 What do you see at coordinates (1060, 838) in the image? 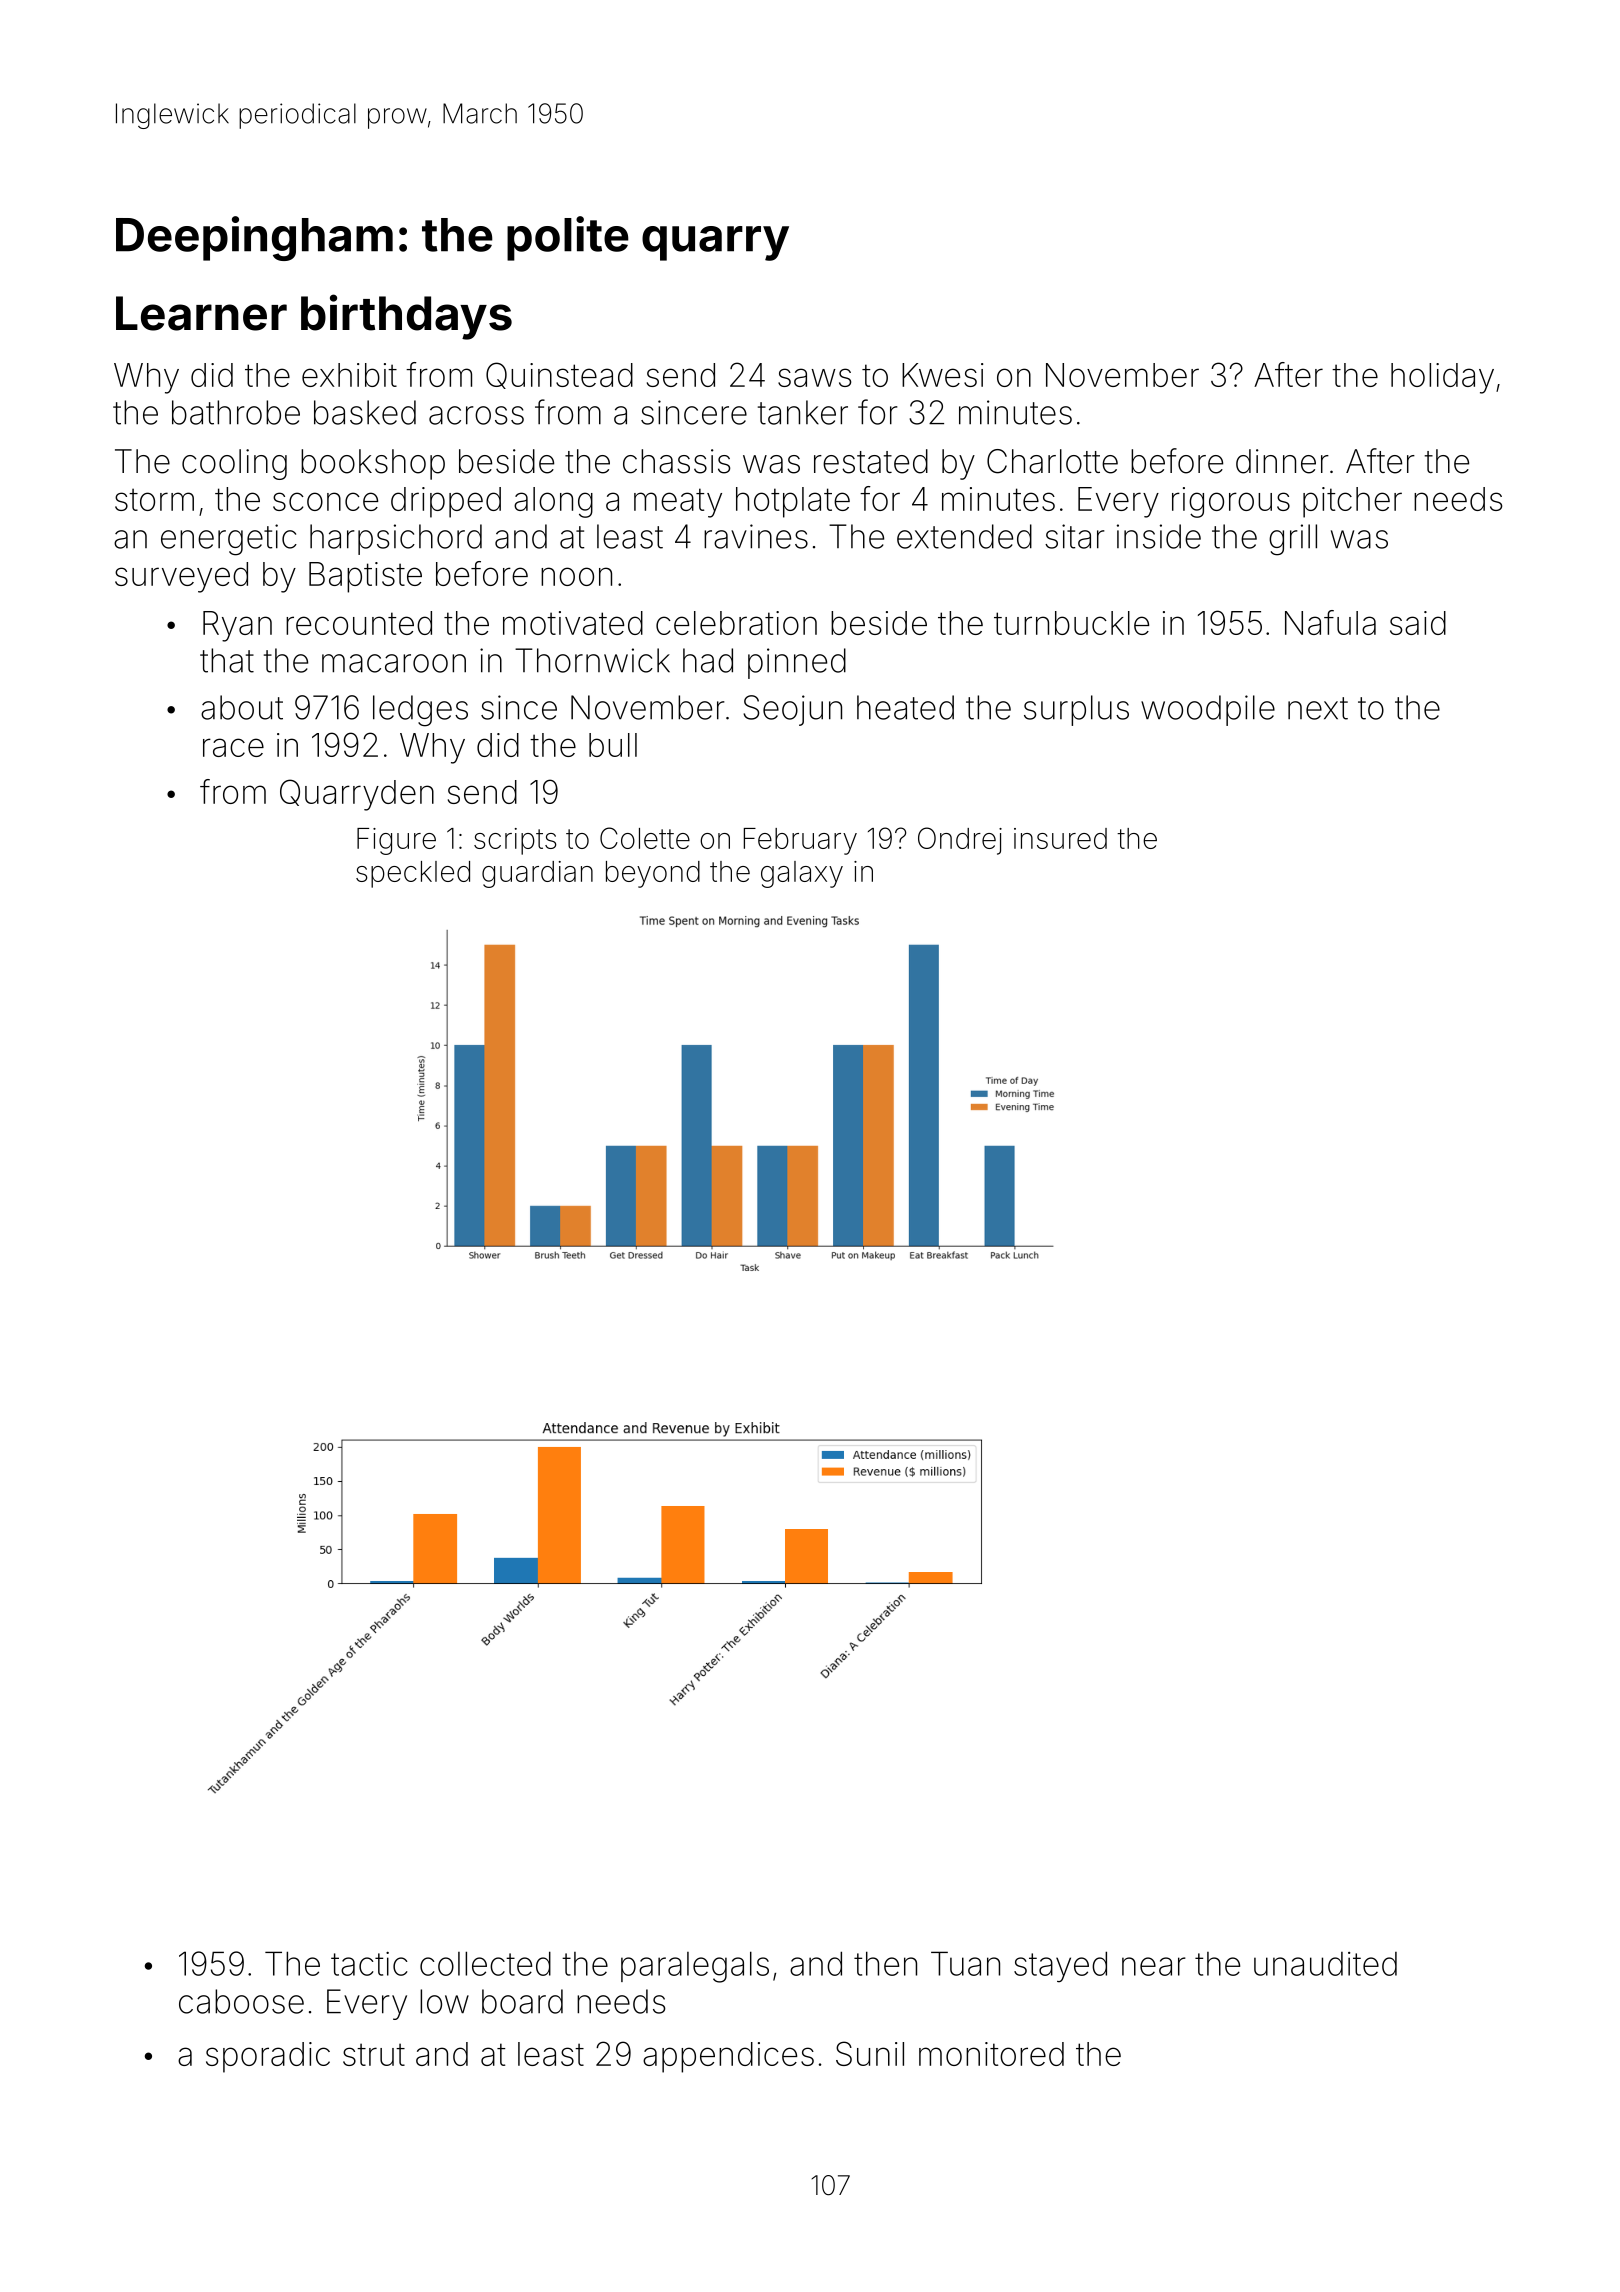
I see `insured` at bounding box center [1060, 838].
